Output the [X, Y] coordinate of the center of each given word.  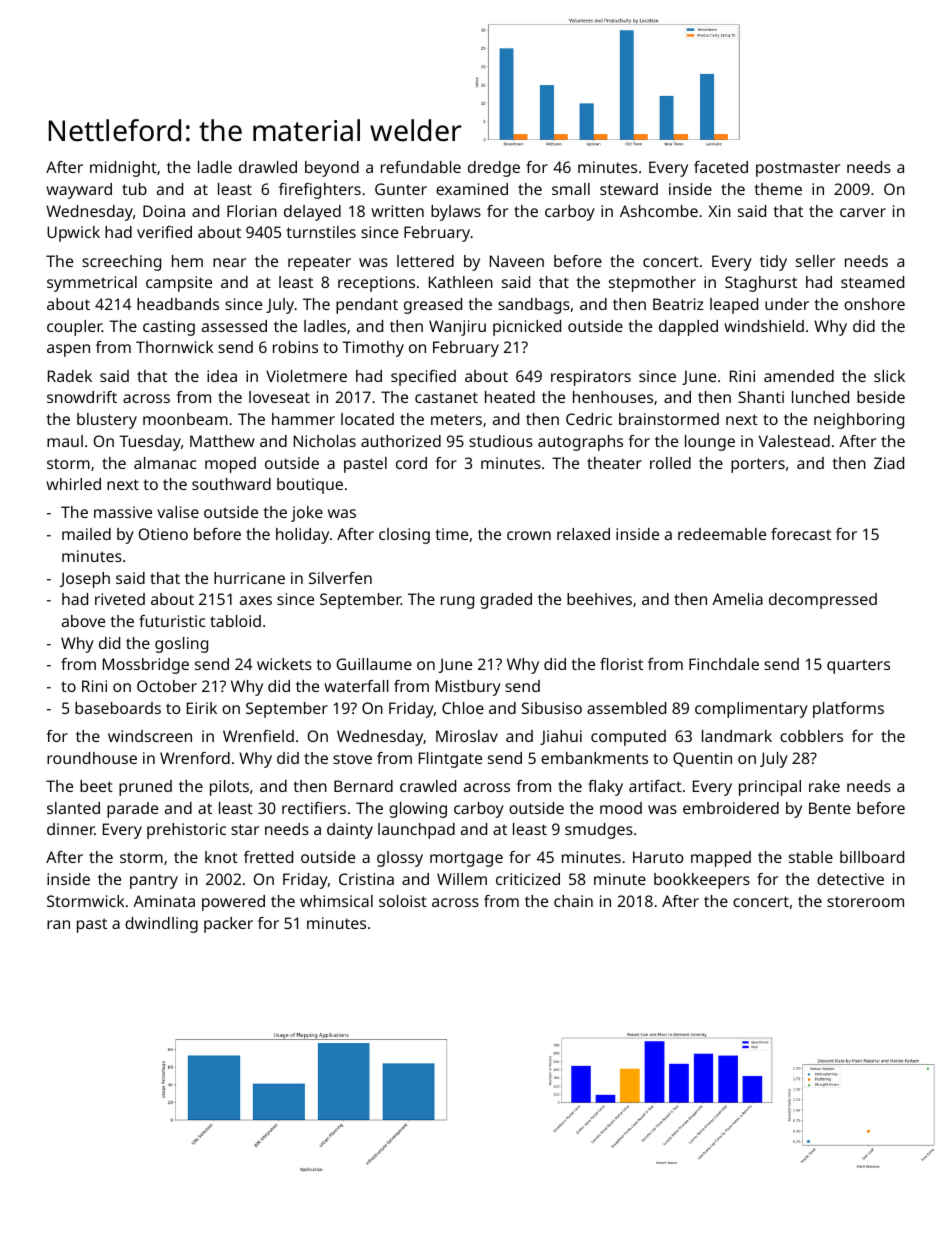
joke [307, 514]
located [367, 419]
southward [231, 484]
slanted [73, 808]
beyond [332, 169]
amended [799, 376]
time [451, 534]
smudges [599, 831]
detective [850, 879]
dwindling [161, 925]
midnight [123, 169]
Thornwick [175, 347]
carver [863, 212]
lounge [710, 443]
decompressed [823, 601]
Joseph [85, 580]
